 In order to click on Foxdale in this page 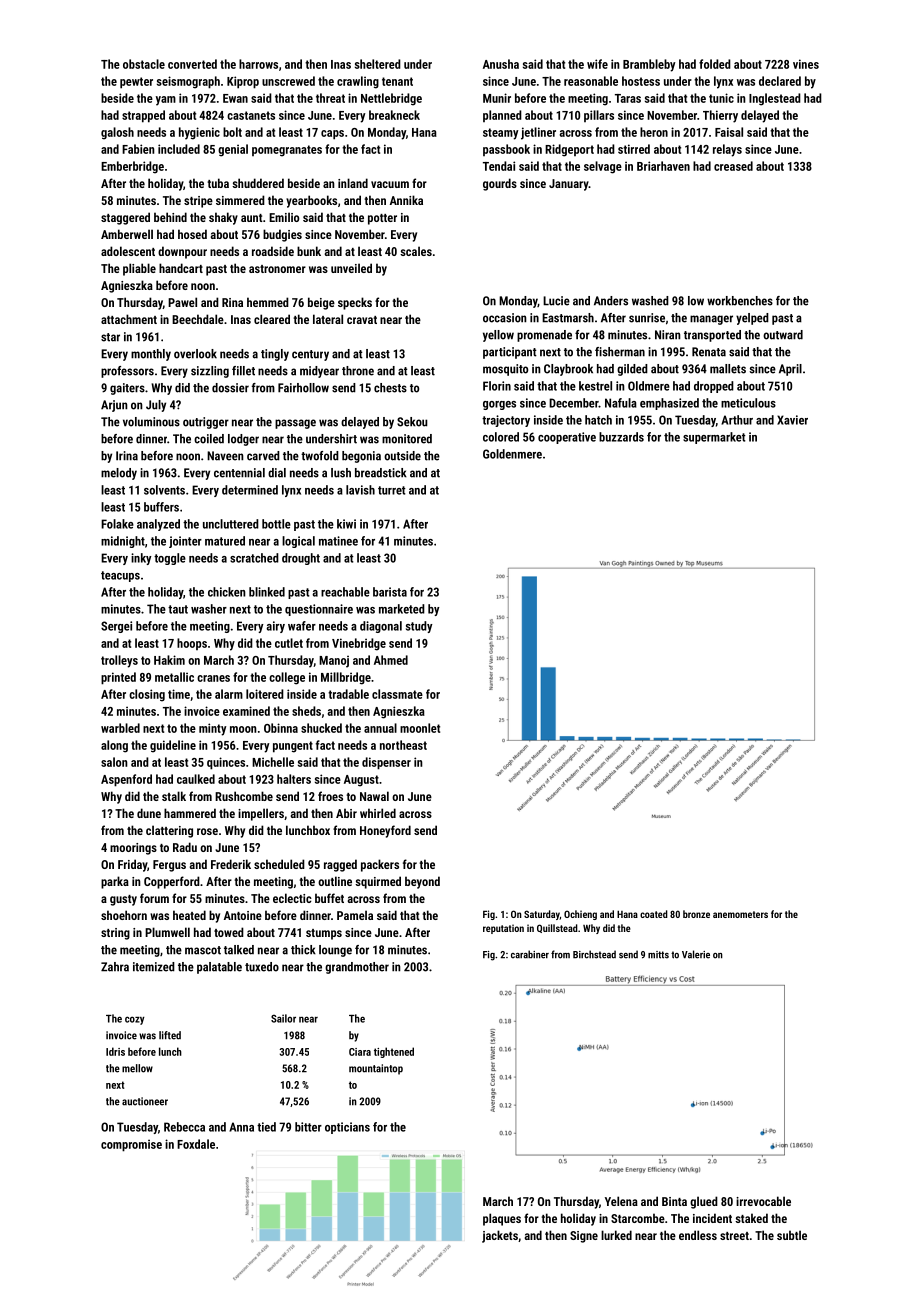, I will do `click(196, 1144)`.
